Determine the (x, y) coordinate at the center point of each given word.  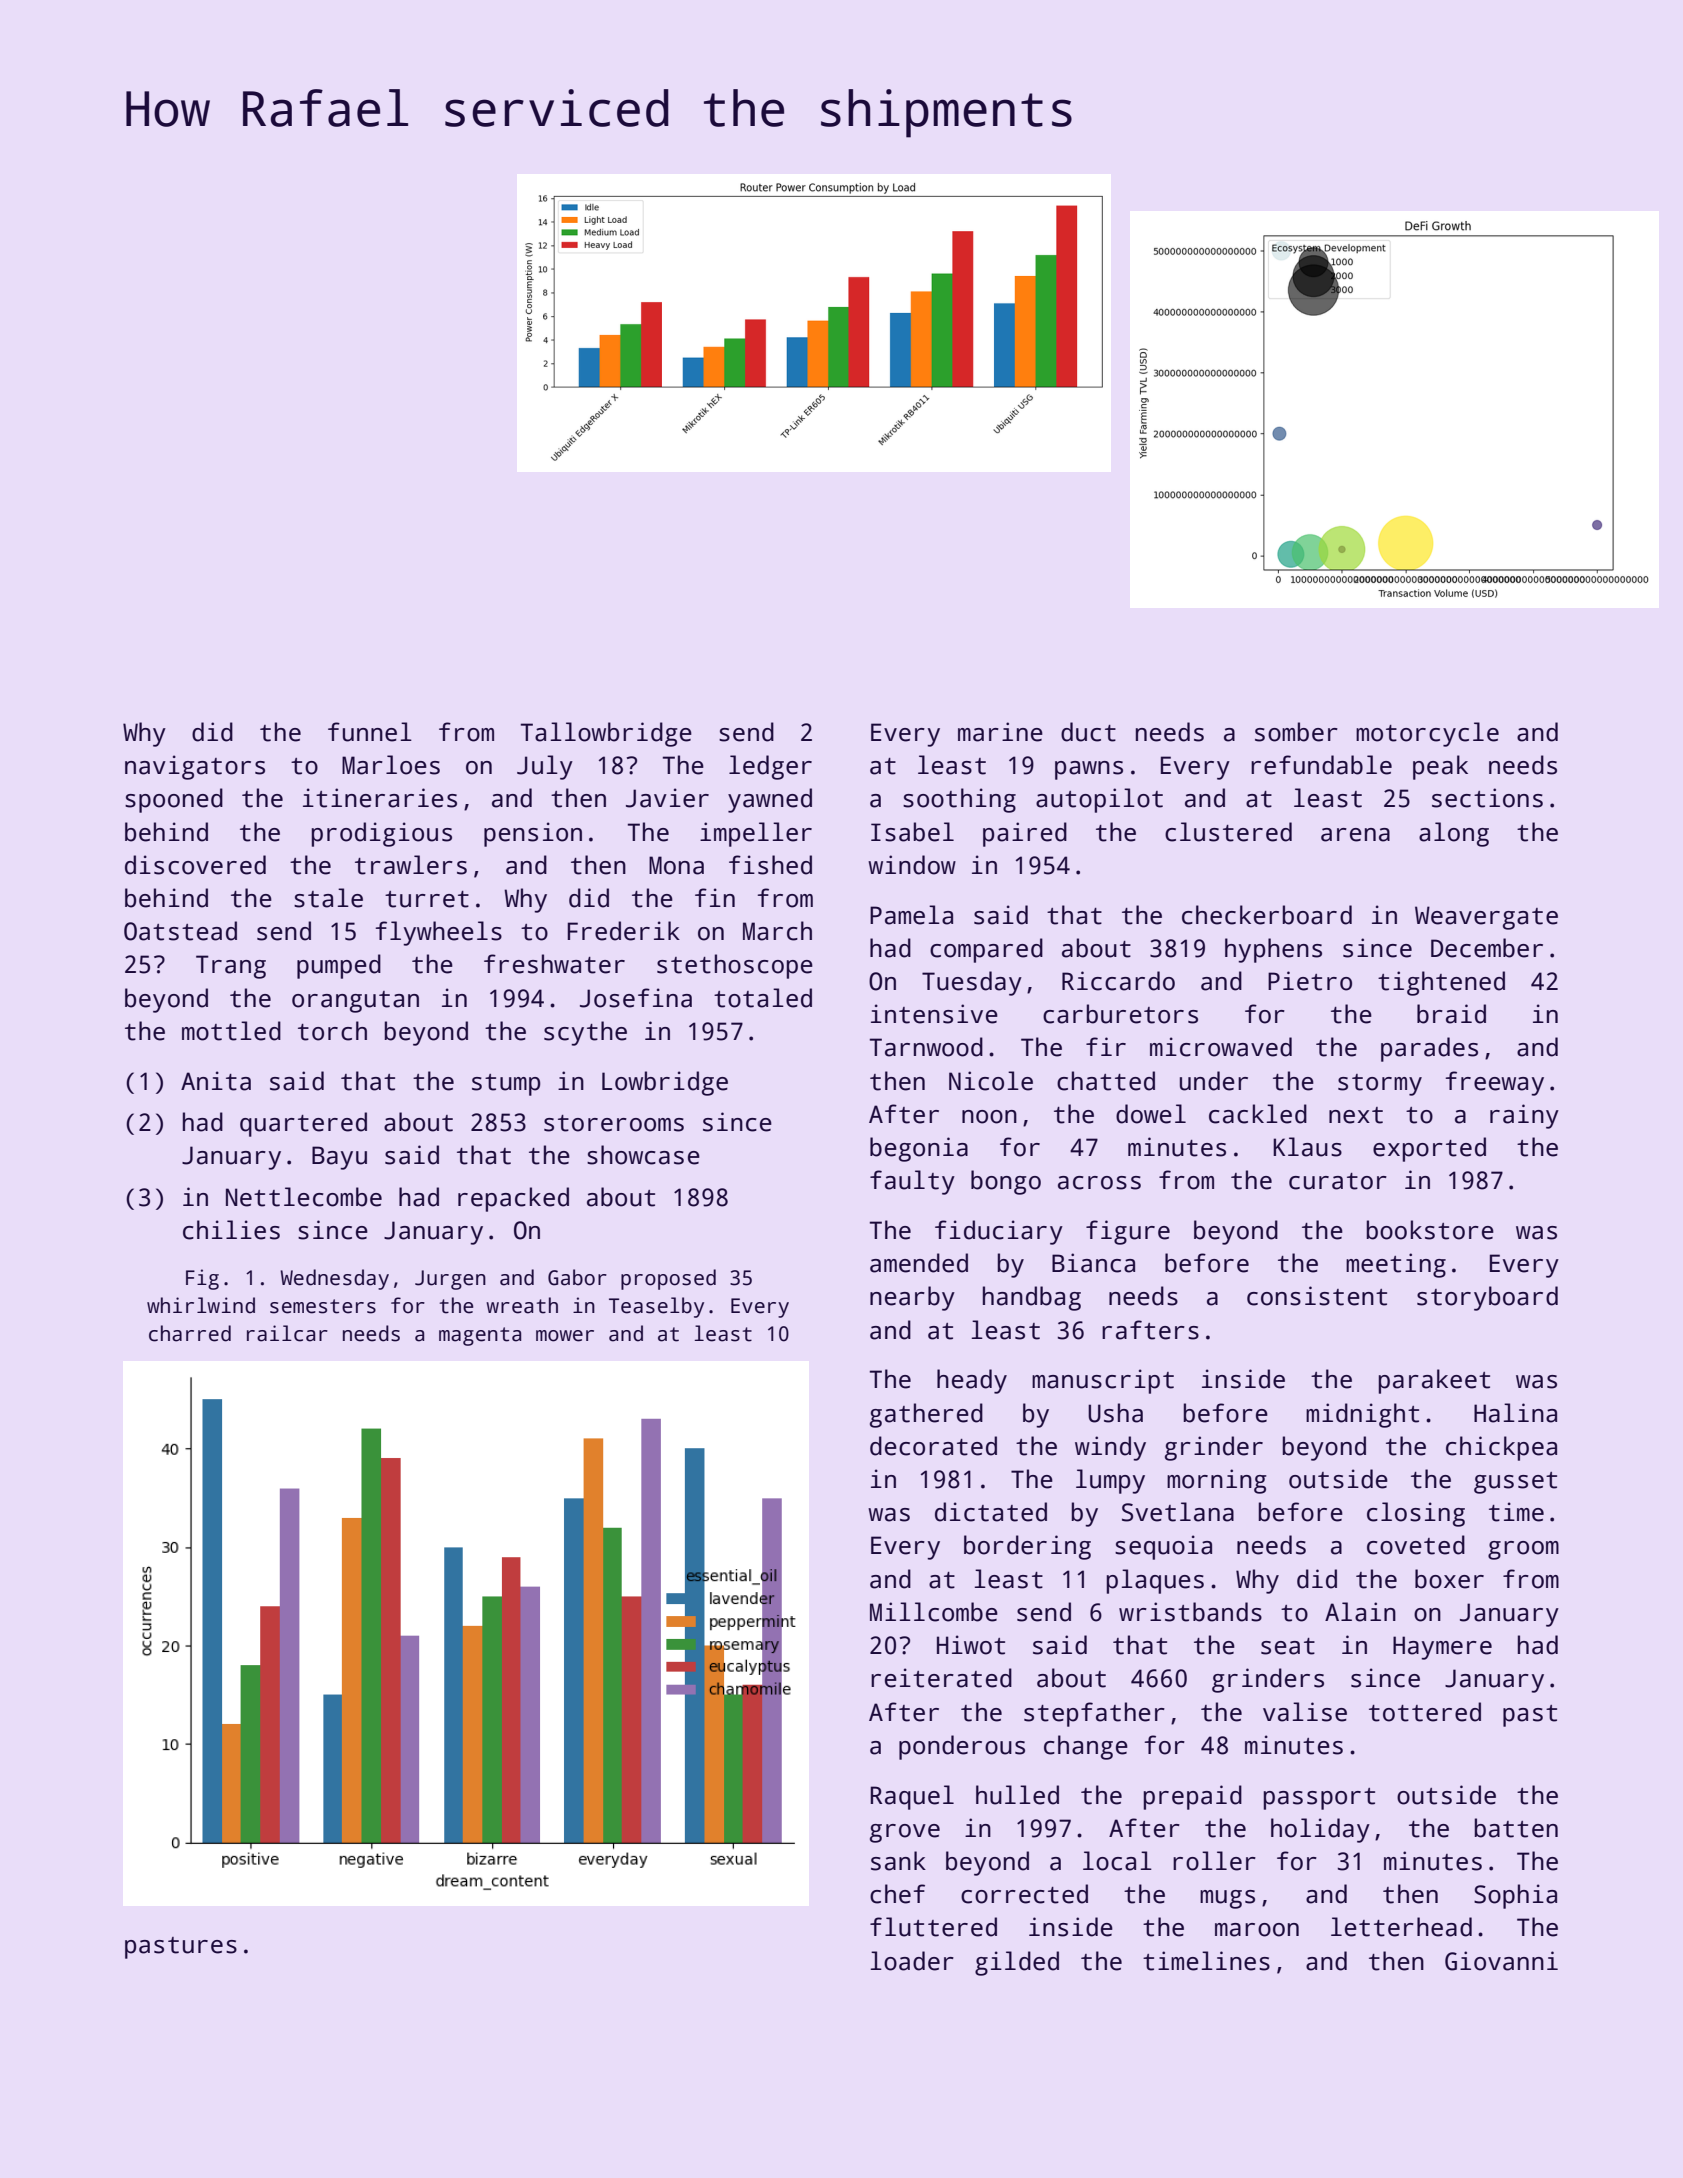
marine (1000, 732)
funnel (370, 732)
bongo (1006, 1182)
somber (1296, 732)
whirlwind (201, 1305)
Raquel (912, 1797)
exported (1429, 1149)
